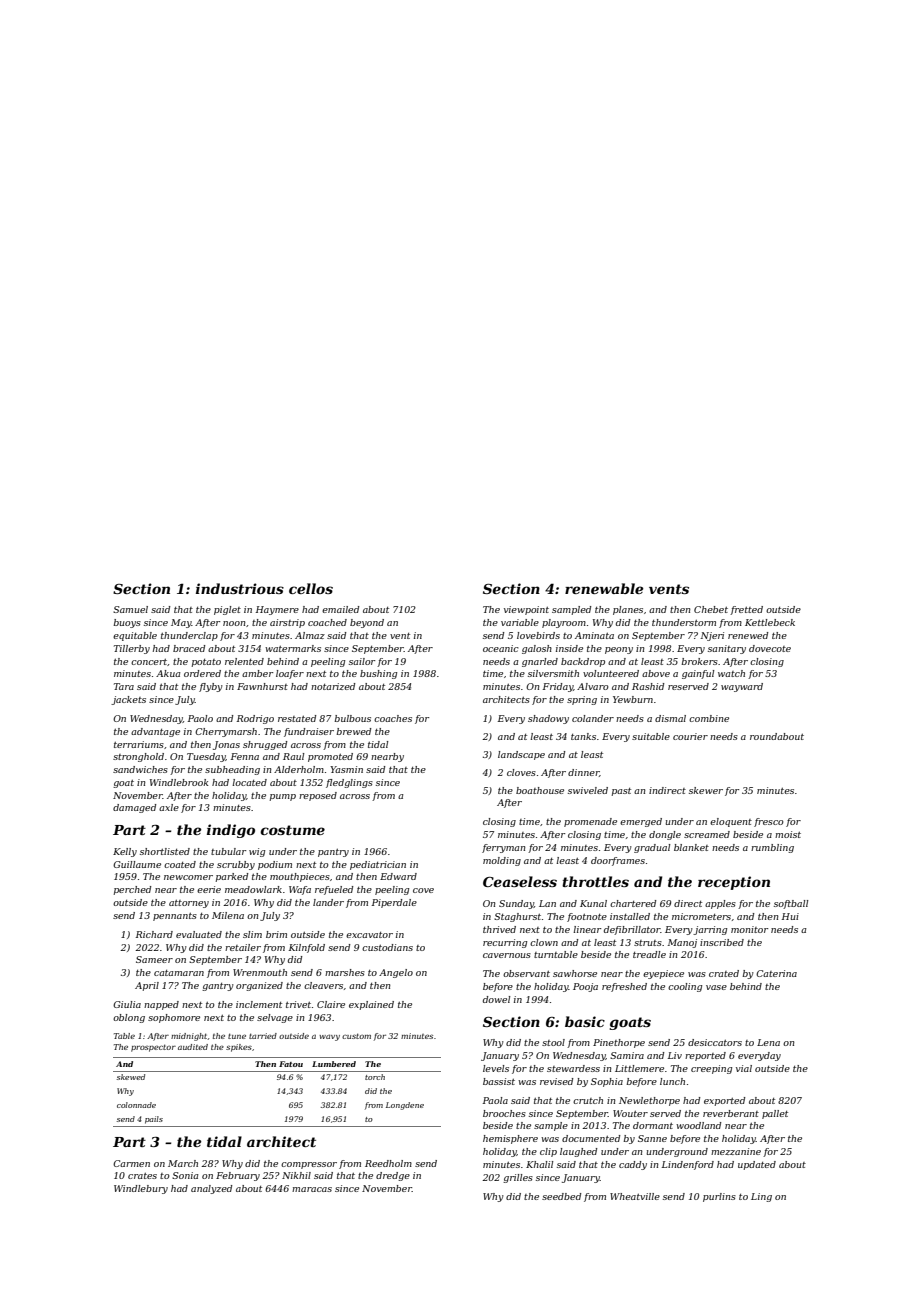  I want to click on Windlebury, so click(141, 1189).
